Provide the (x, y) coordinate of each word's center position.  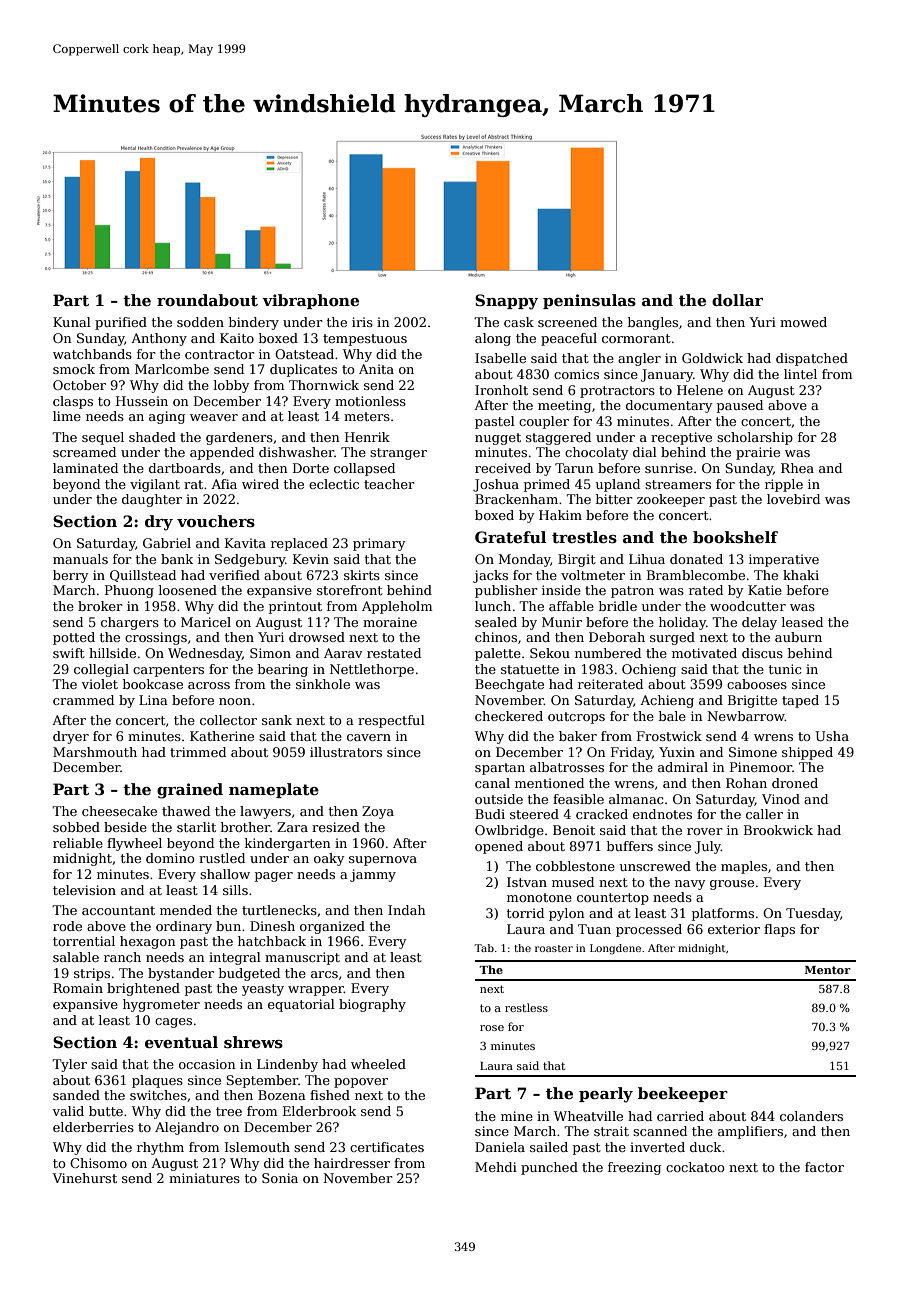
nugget (498, 439)
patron (632, 592)
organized (332, 927)
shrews (253, 1042)
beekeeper (683, 1094)
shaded (152, 437)
